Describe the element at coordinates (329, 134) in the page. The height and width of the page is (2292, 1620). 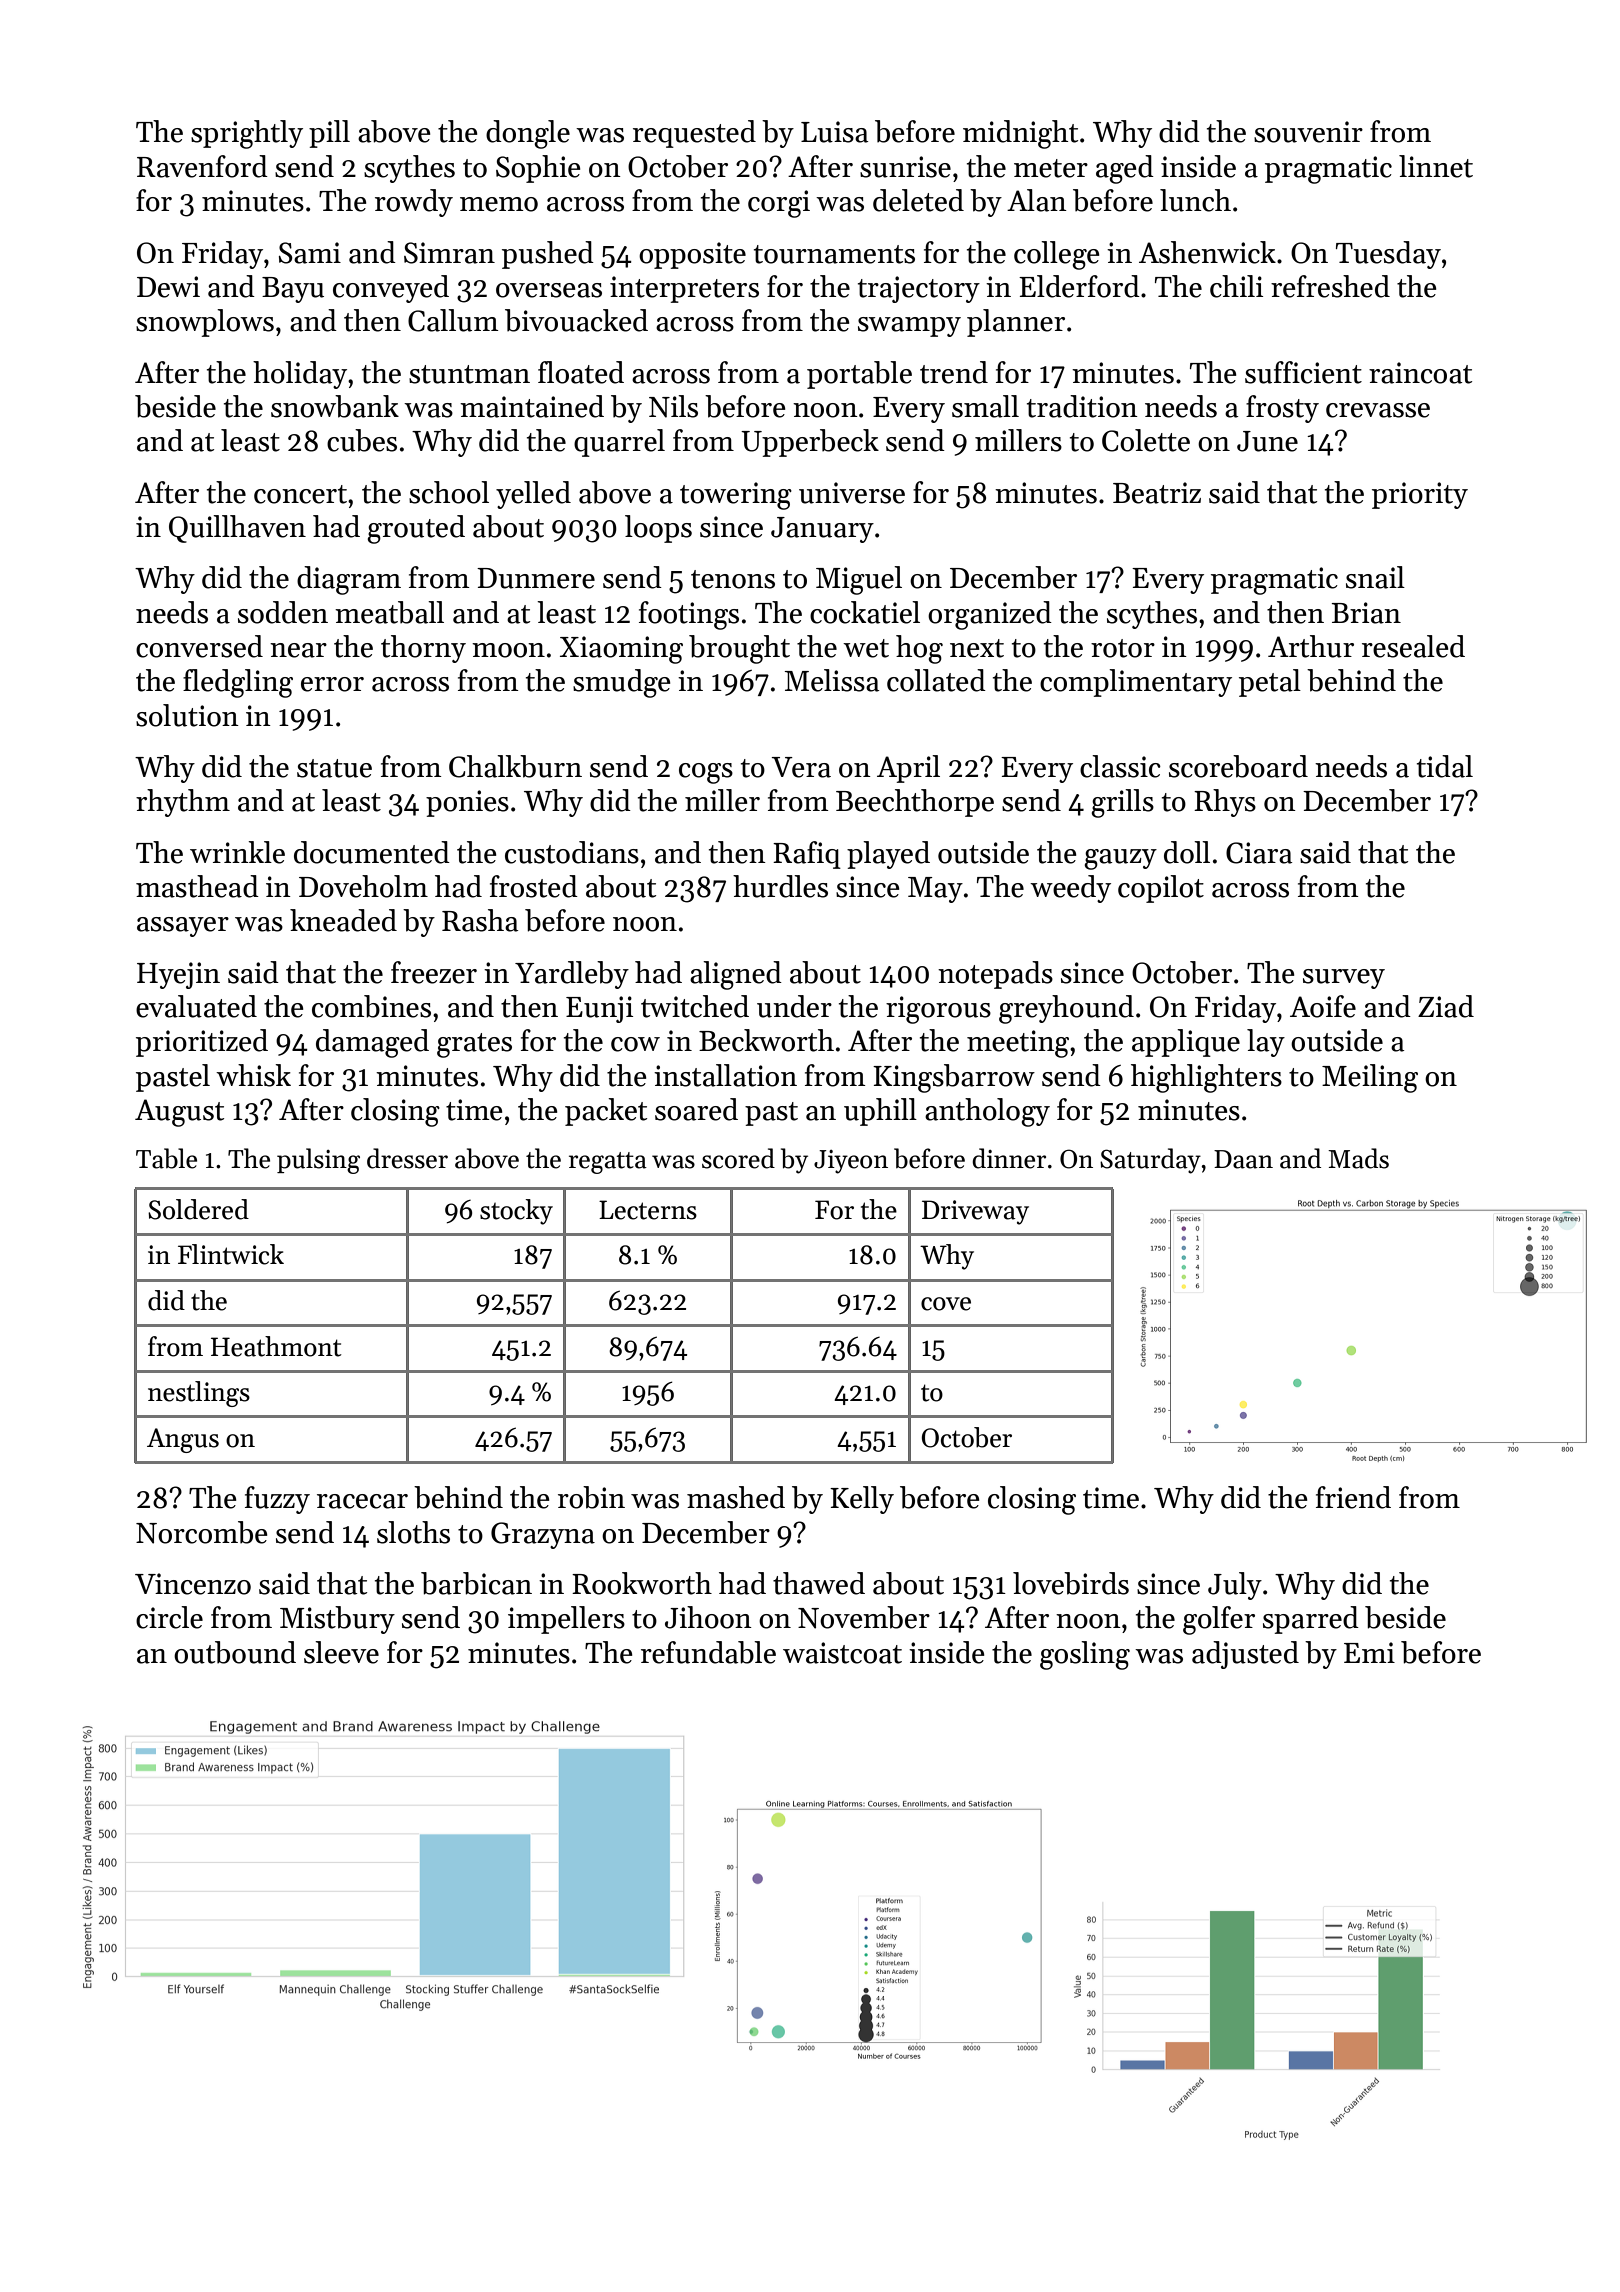
I see `pill` at that location.
